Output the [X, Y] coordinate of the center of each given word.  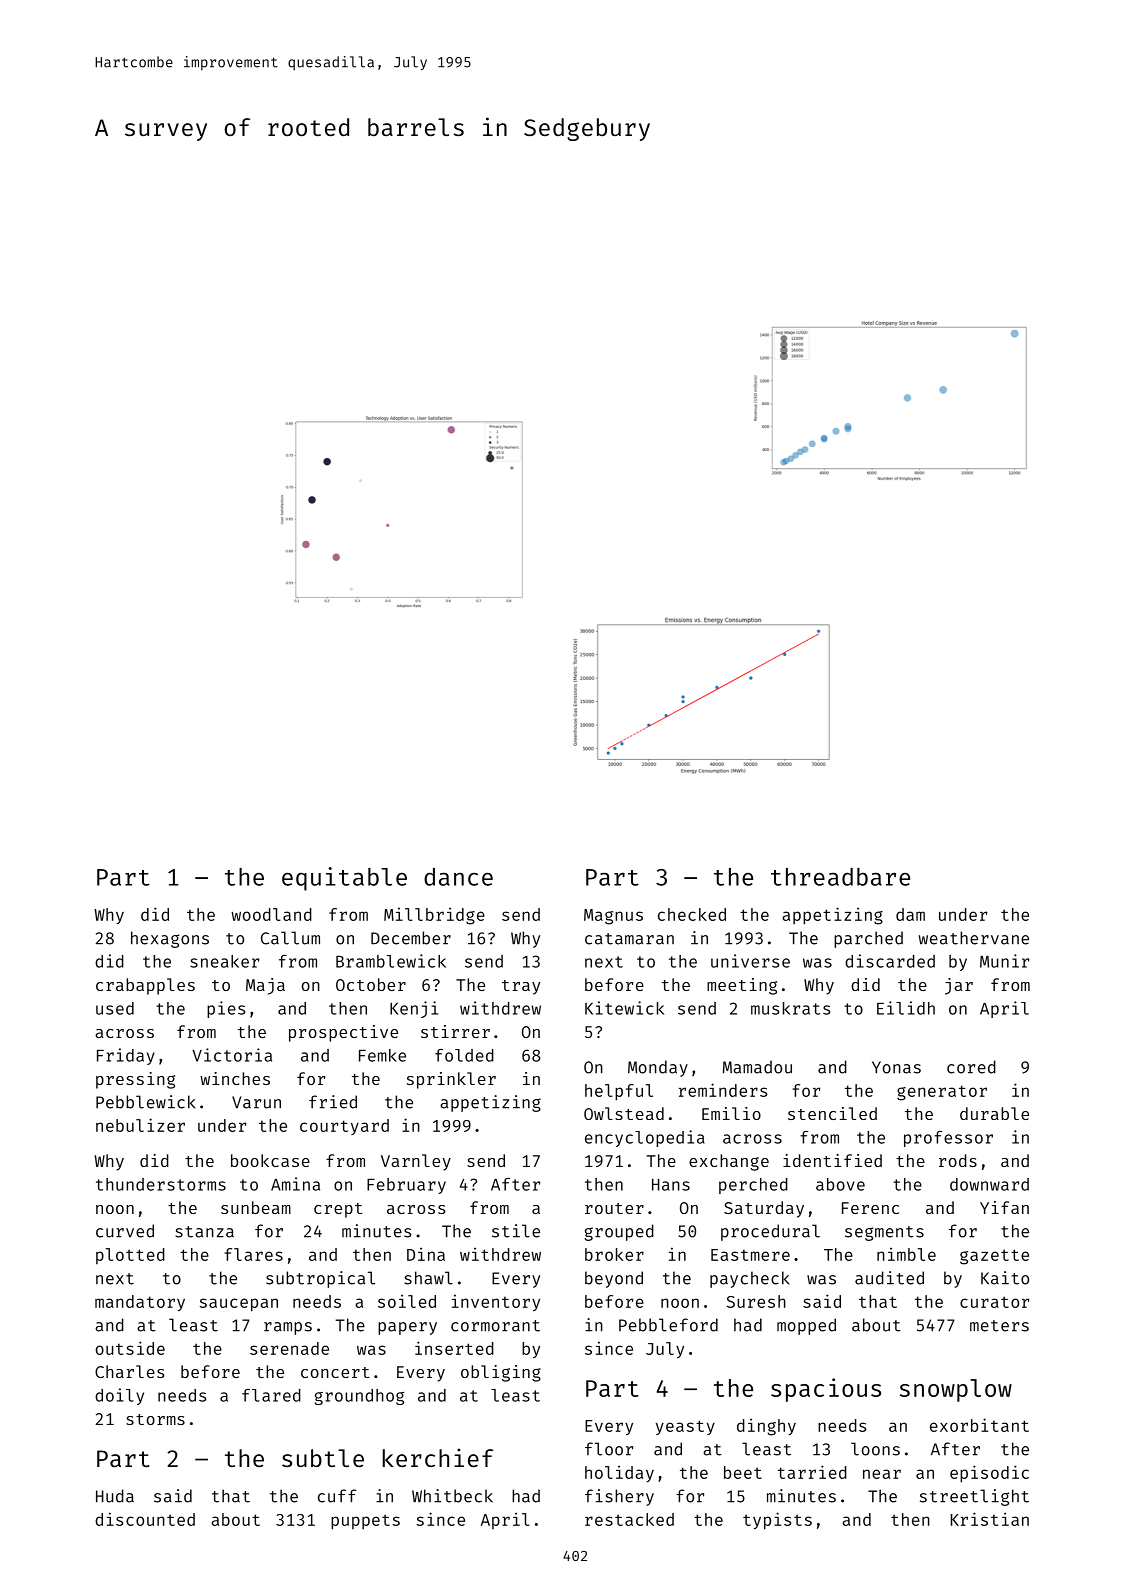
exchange [729, 1162]
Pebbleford [668, 1325]
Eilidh [906, 1008]
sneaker [224, 961]
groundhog [360, 1397]
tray [521, 987]
